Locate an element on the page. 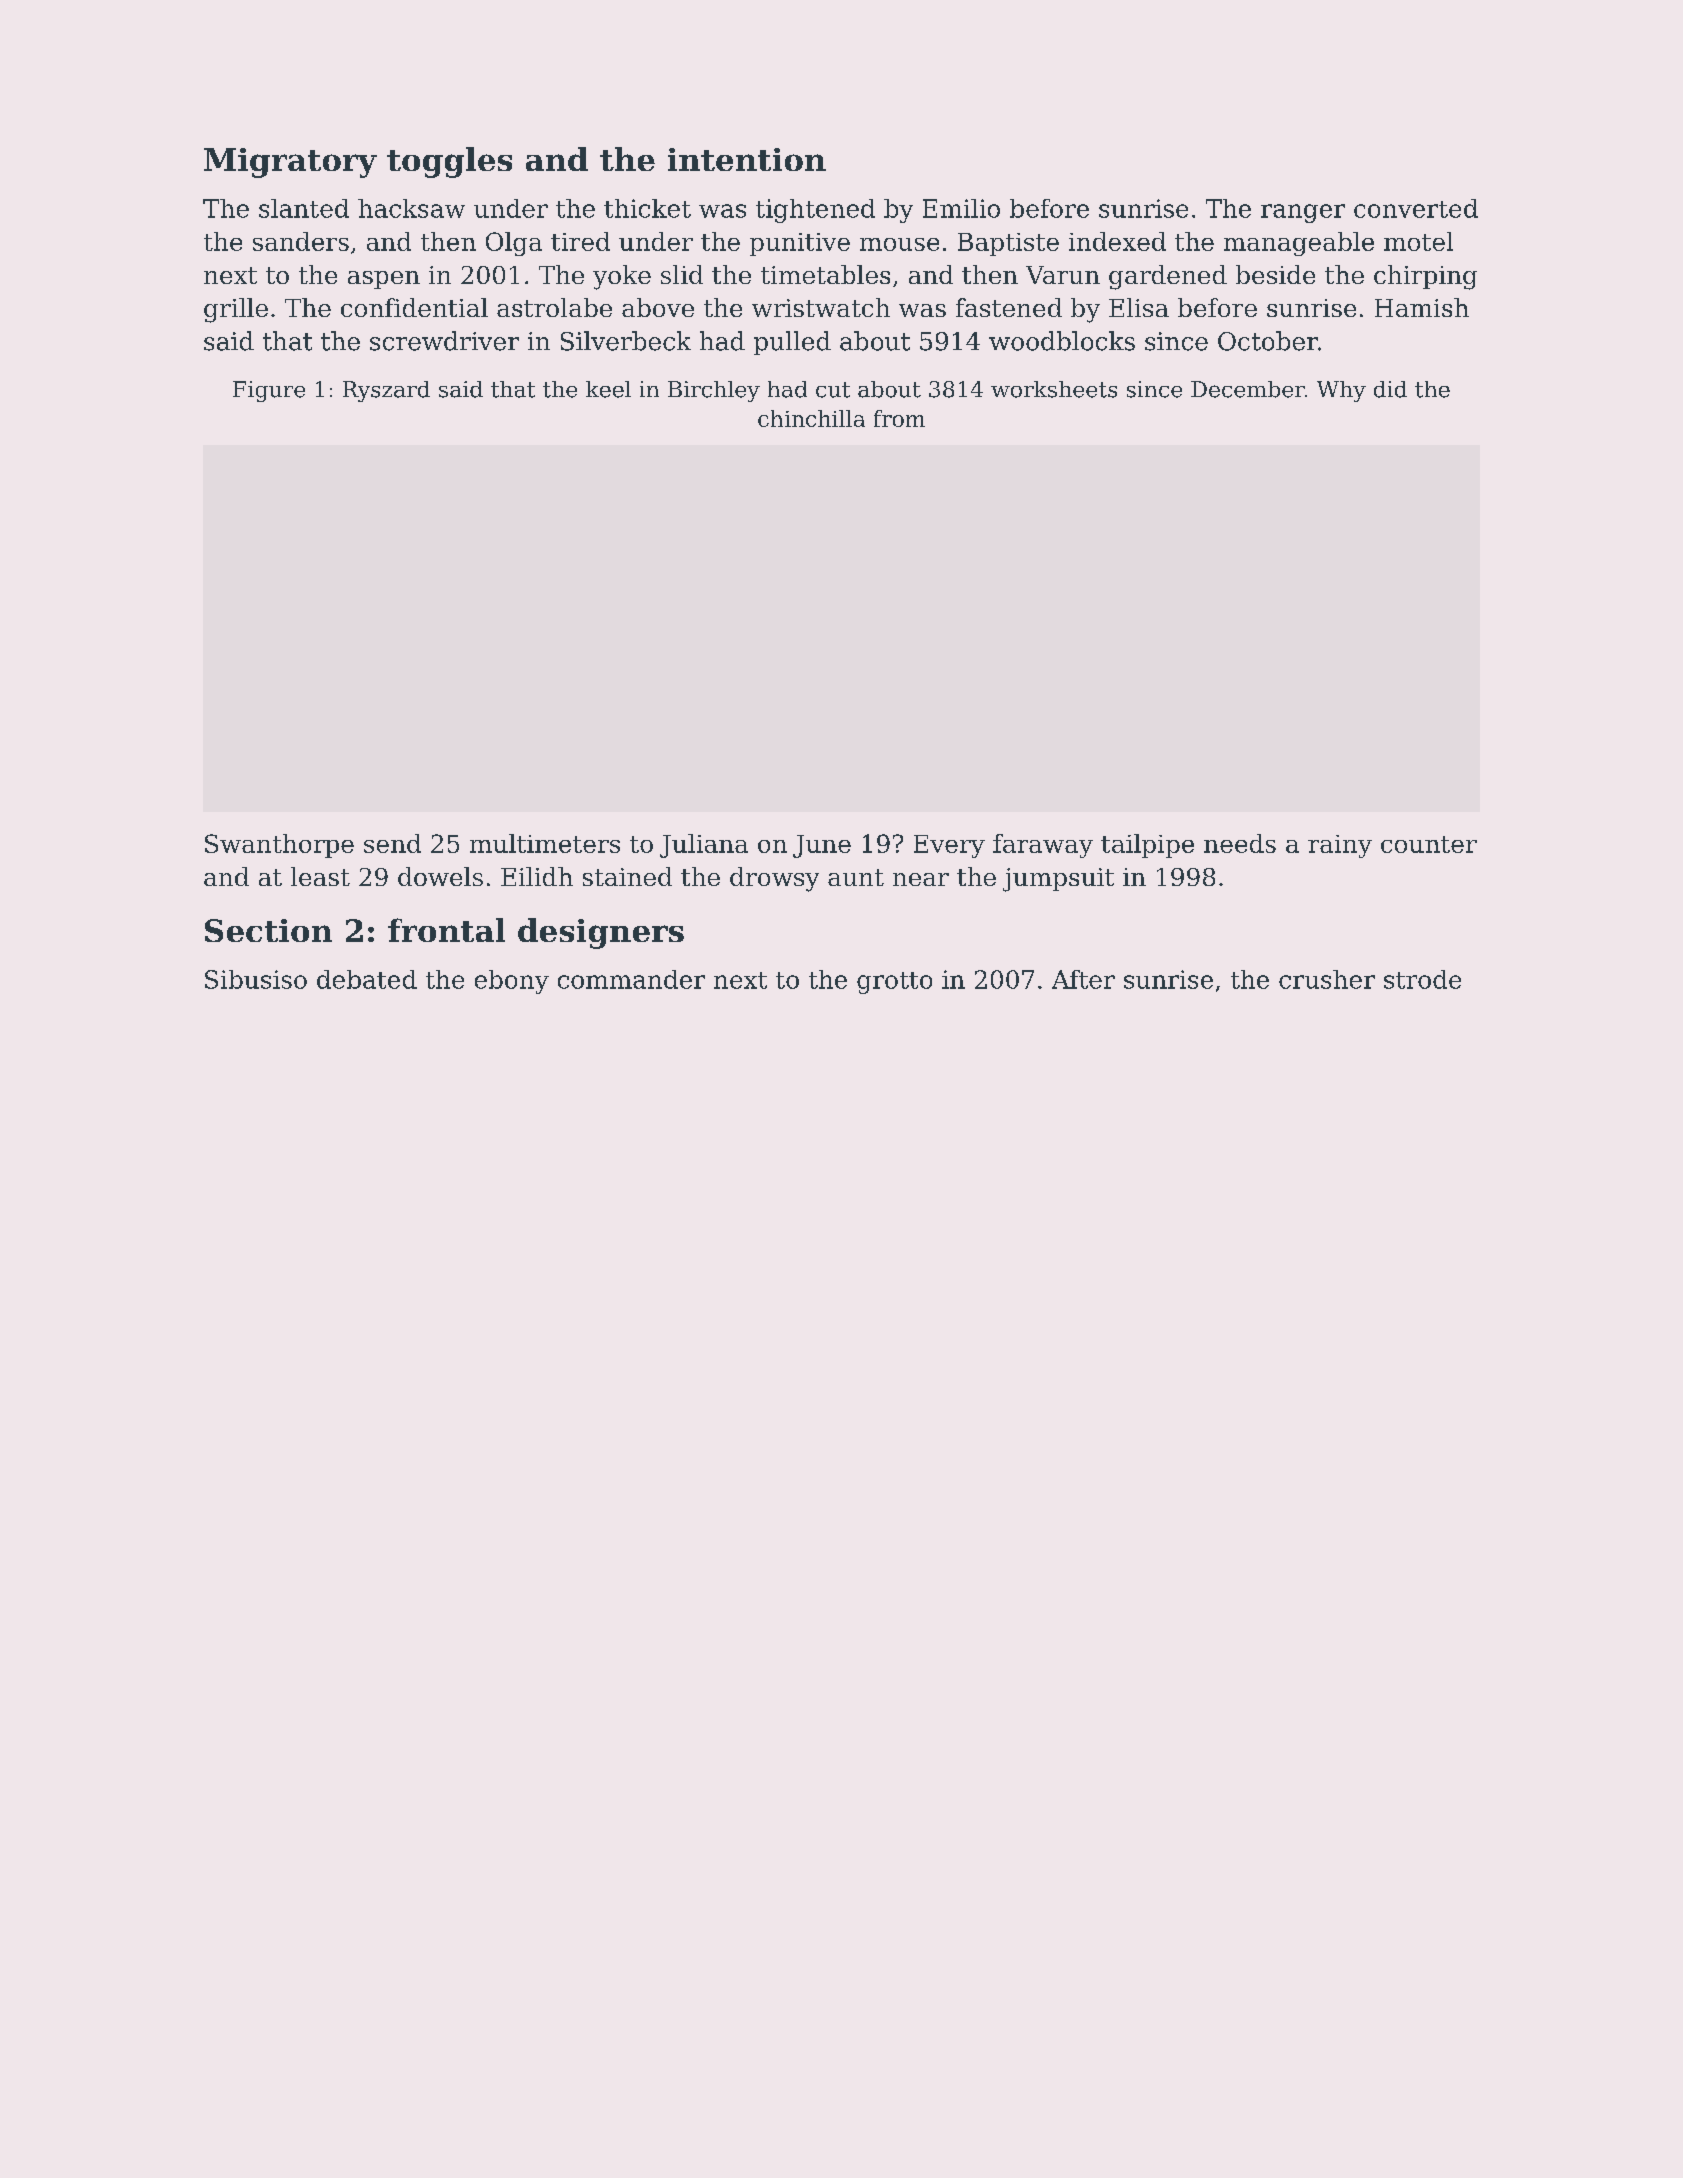  Eilidh is located at coordinates (537, 876).
